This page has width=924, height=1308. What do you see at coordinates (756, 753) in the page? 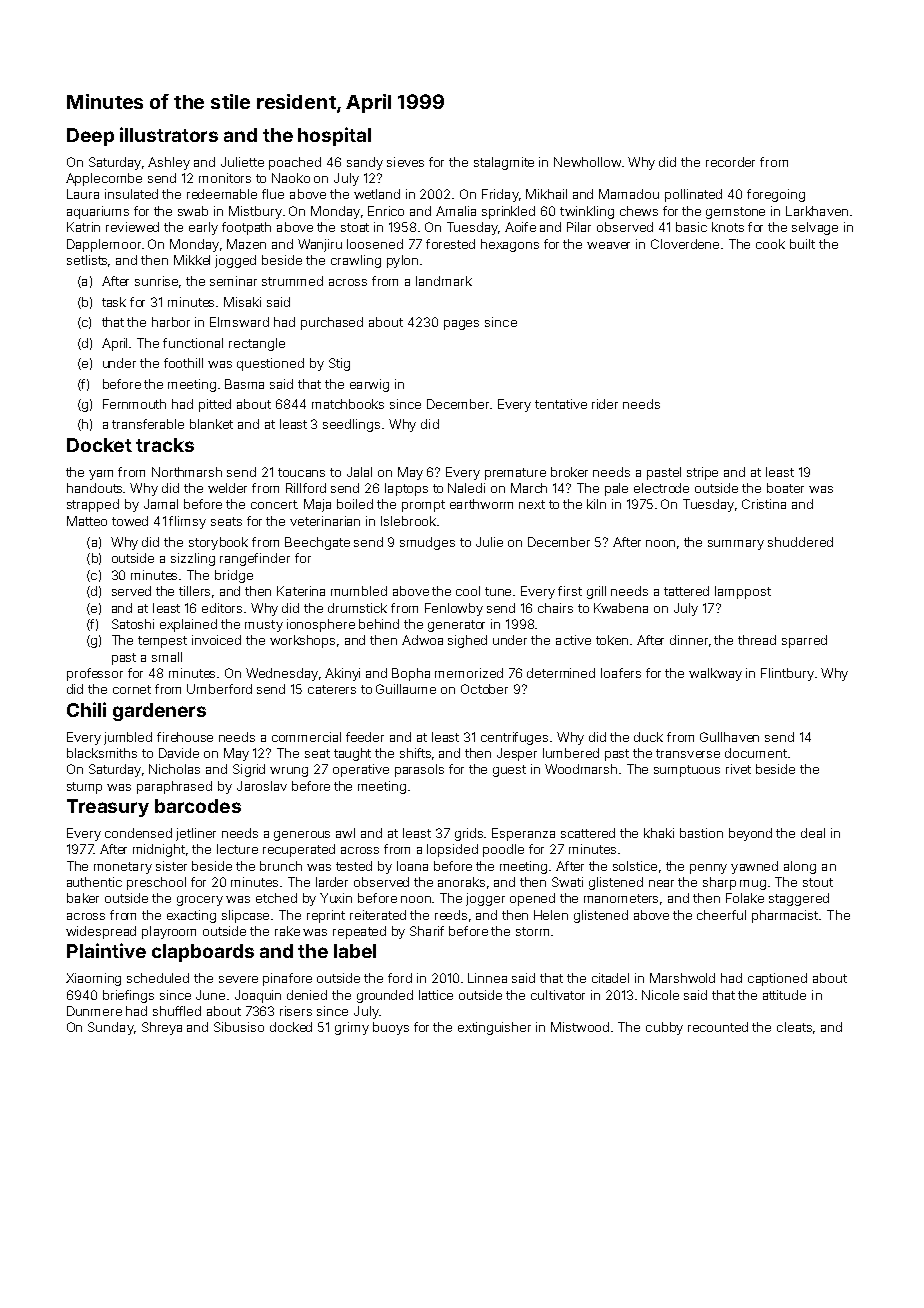
I see `document` at bounding box center [756, 753].
